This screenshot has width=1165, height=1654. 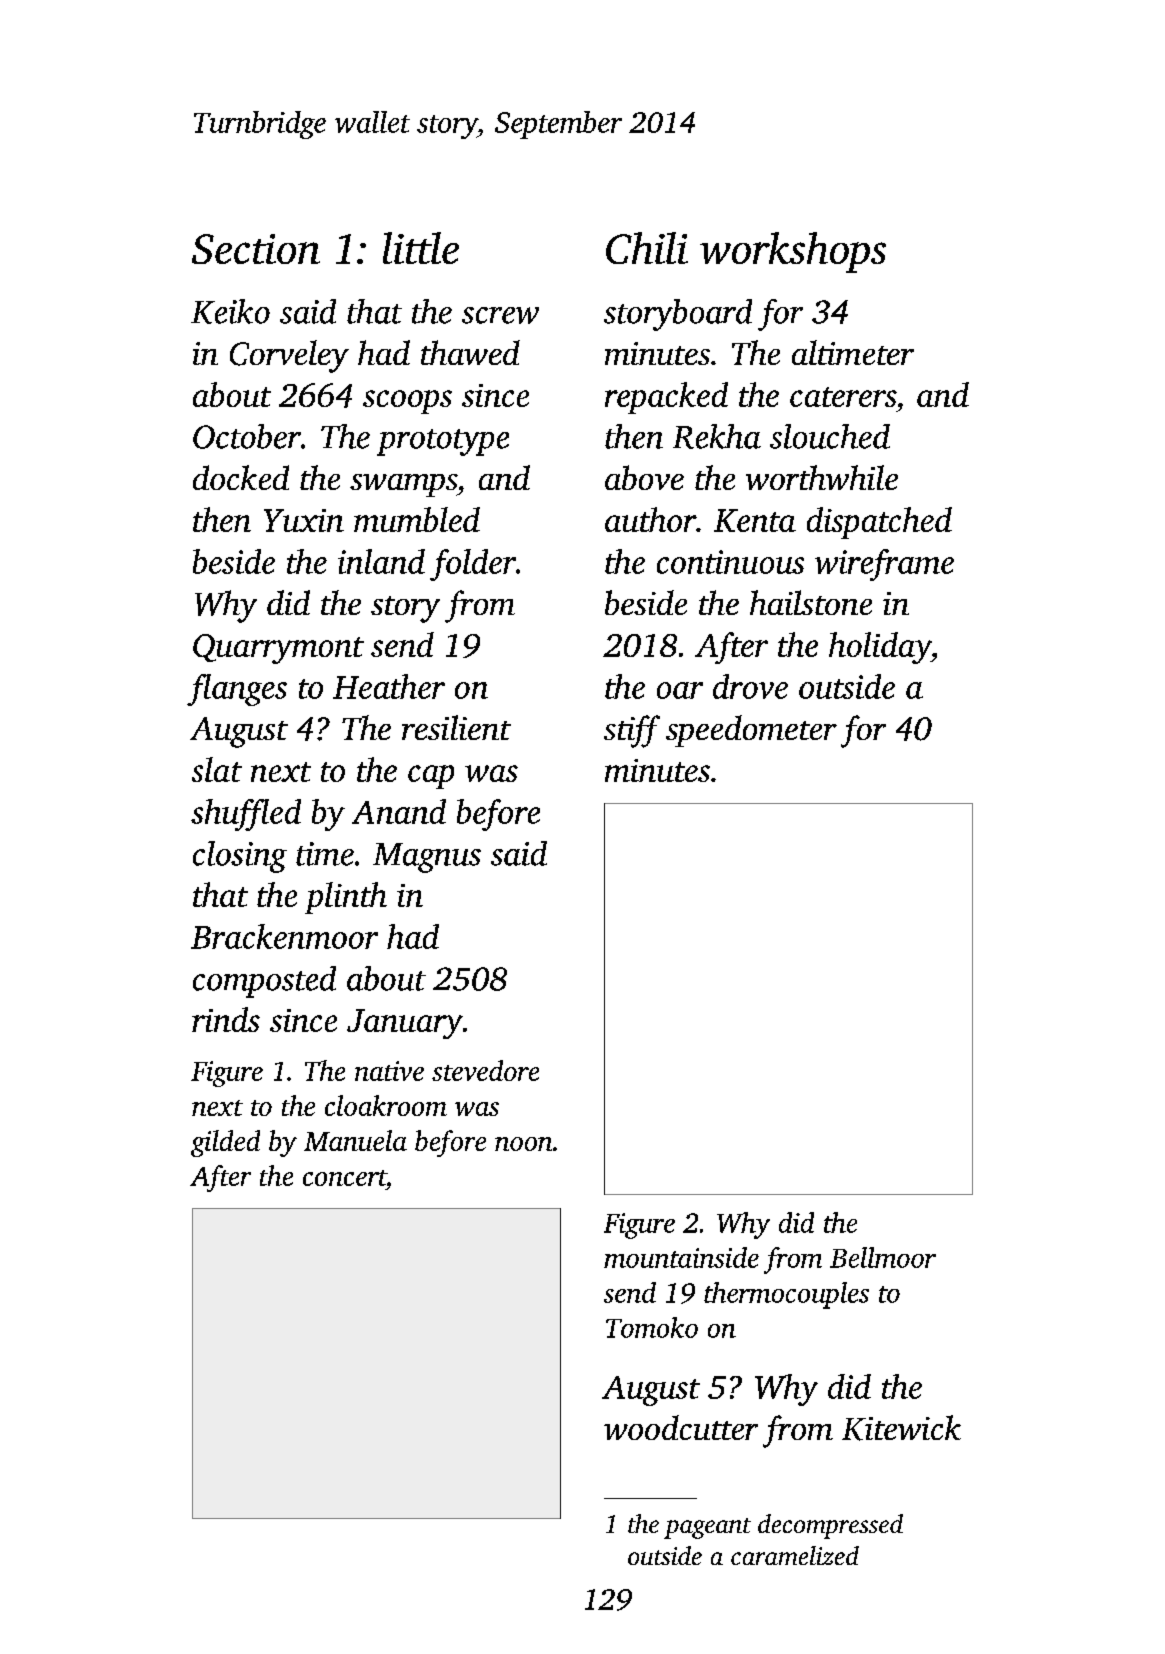 What do you see at coordinates (843, 397) in the screenshot?
I see `caterers` at bounding box center [843, 397].
